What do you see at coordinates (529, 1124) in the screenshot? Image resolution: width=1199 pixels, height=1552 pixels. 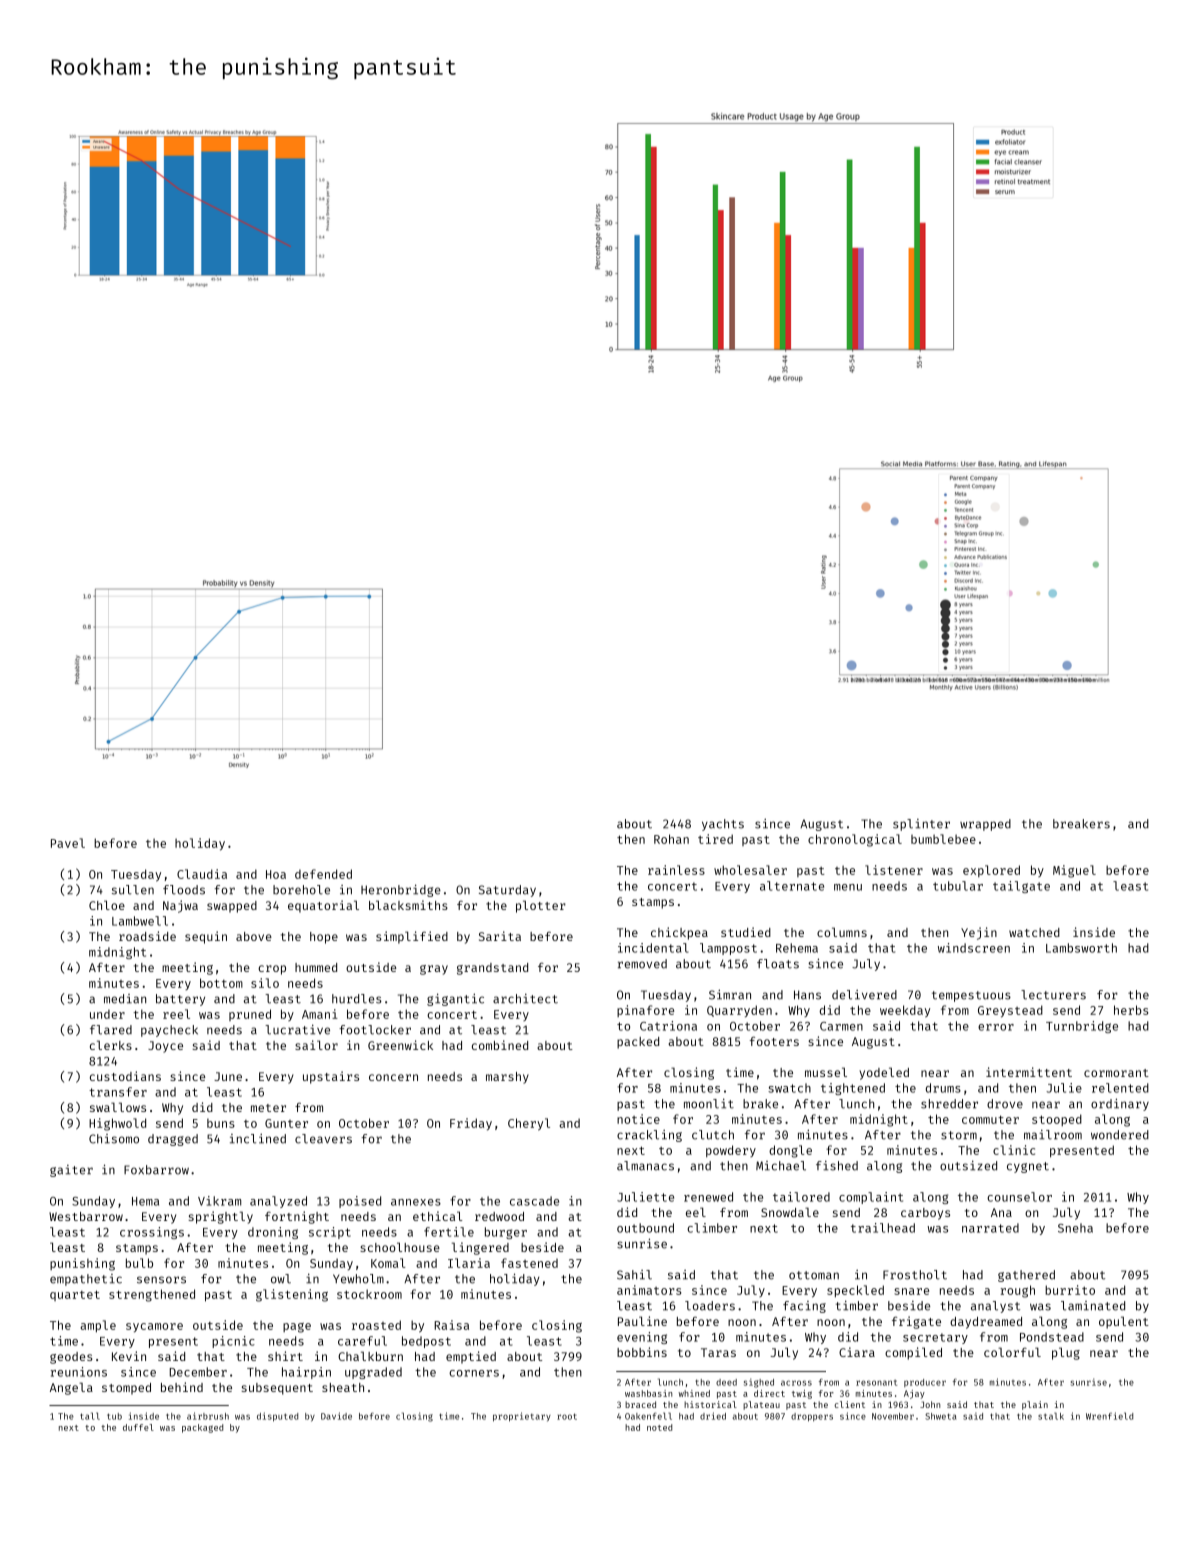 I see `Cheryl` at bounding box center [529, 1124].
